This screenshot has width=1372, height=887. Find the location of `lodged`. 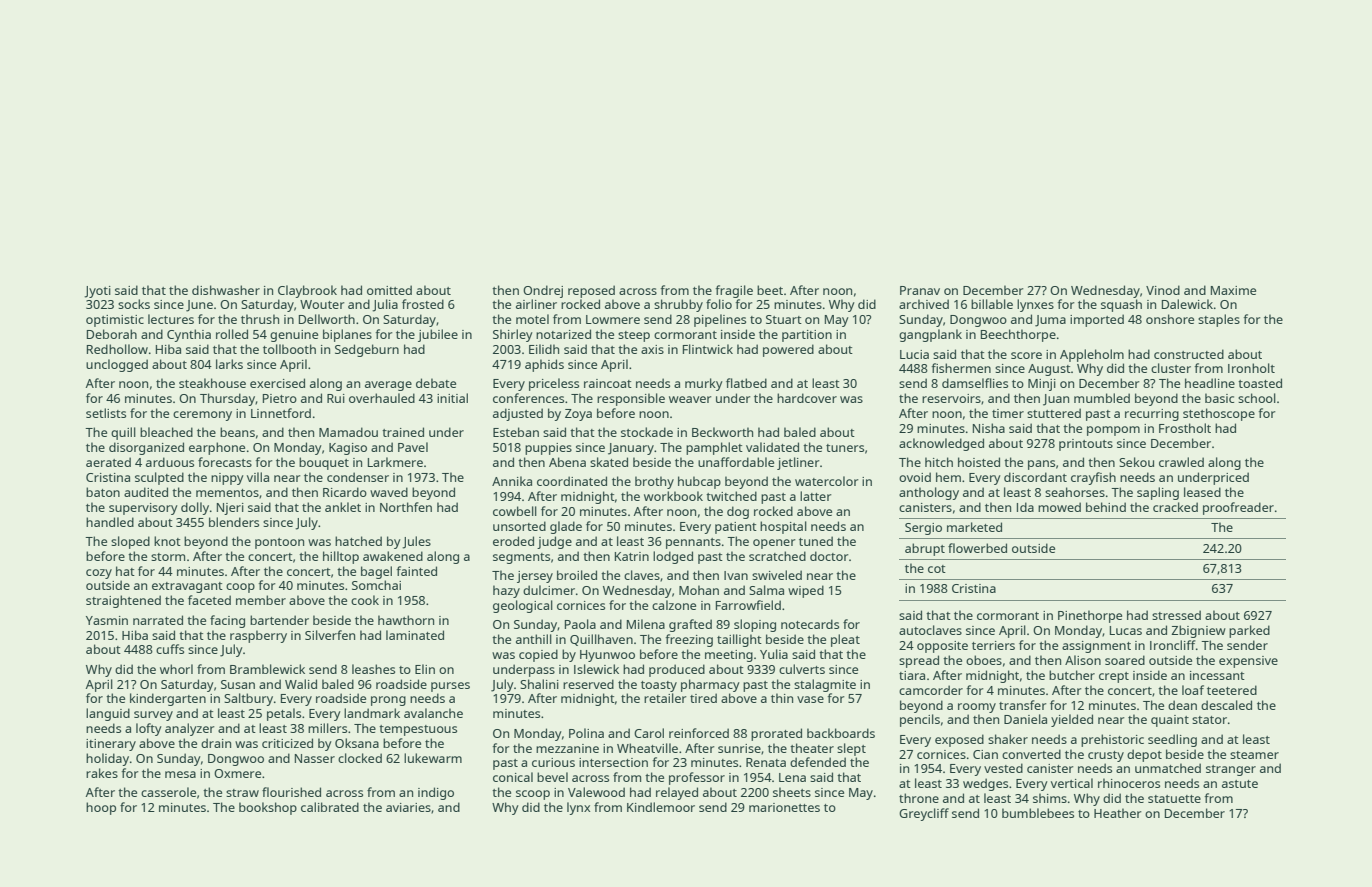

lodged is located at coordinates (673, 557).
